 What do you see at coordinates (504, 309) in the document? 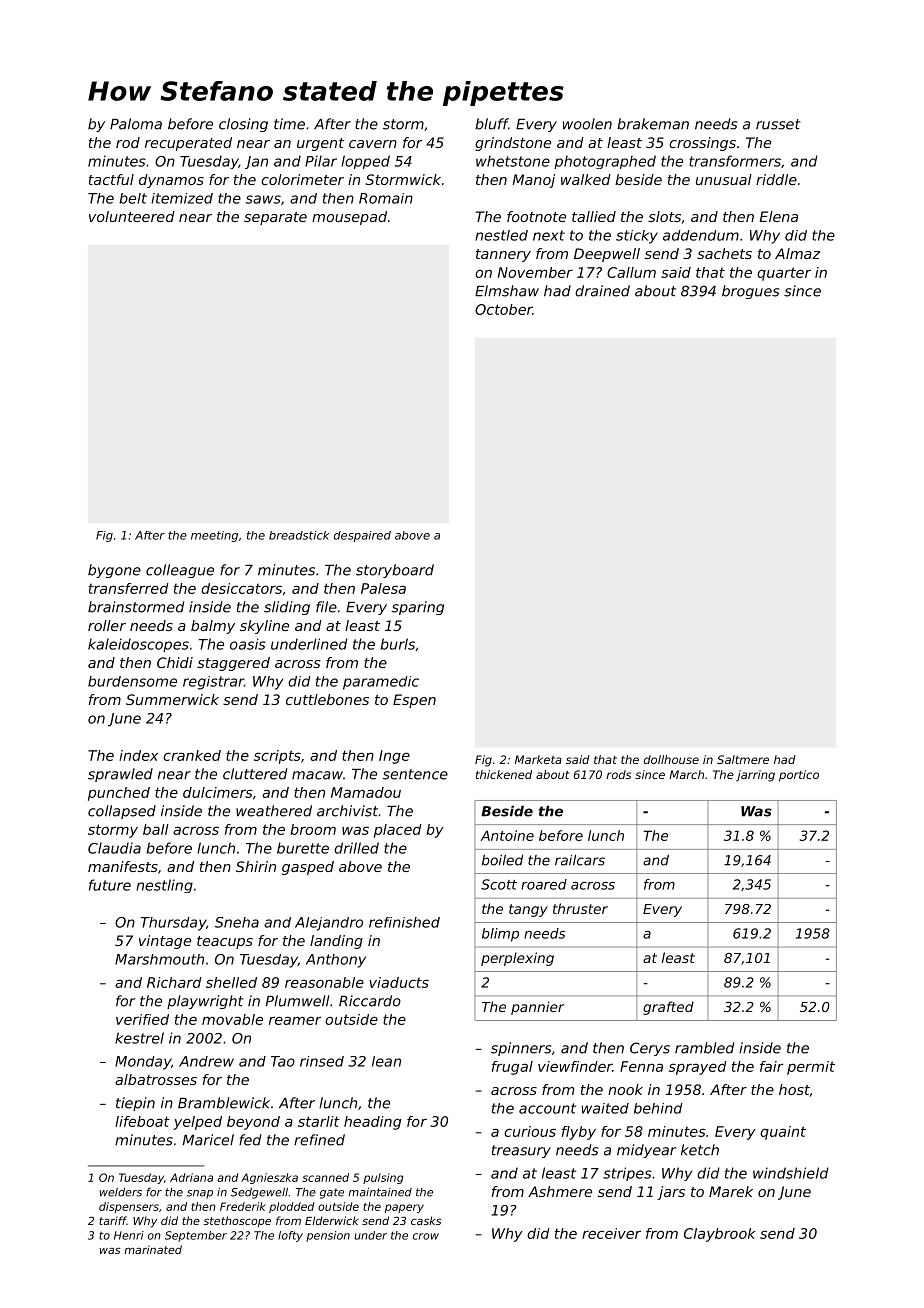
I see `October` at bounding box center [504, 309].
